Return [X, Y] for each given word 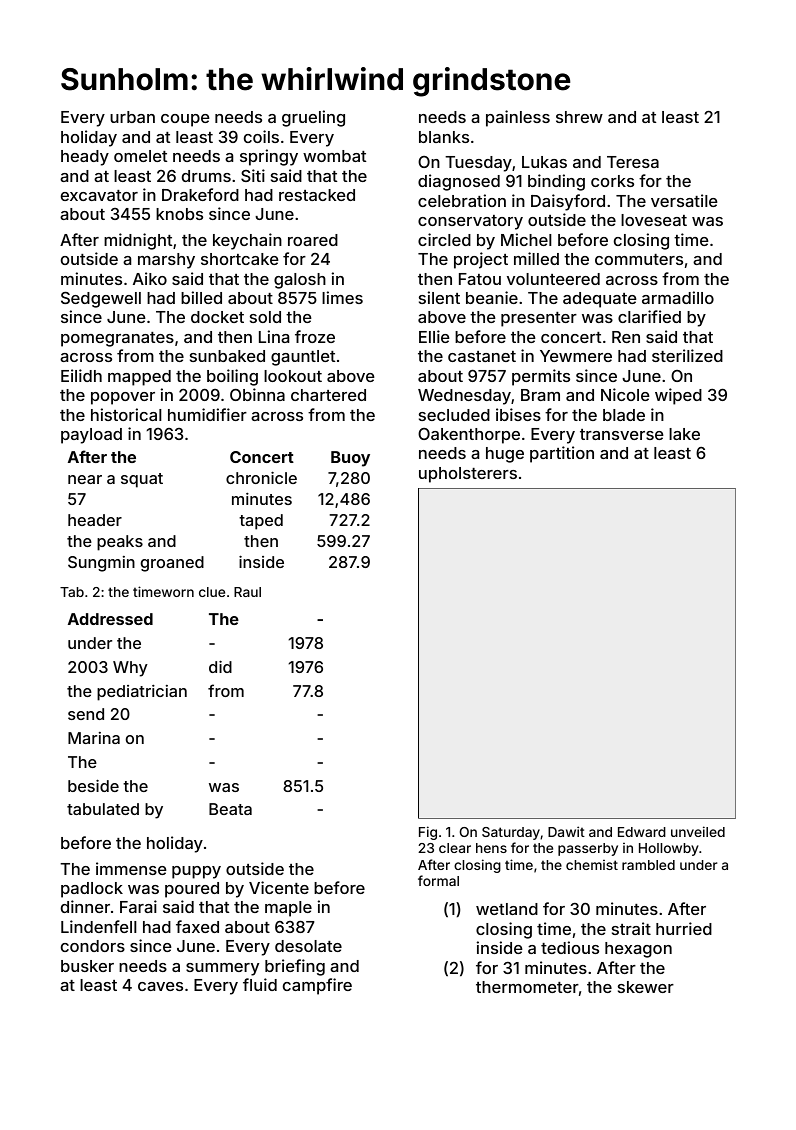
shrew [579, 117]
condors [93, 946]
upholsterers [468, 475]
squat [142, 480]
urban [132, 117]
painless [518, 118]
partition [562, 454]
